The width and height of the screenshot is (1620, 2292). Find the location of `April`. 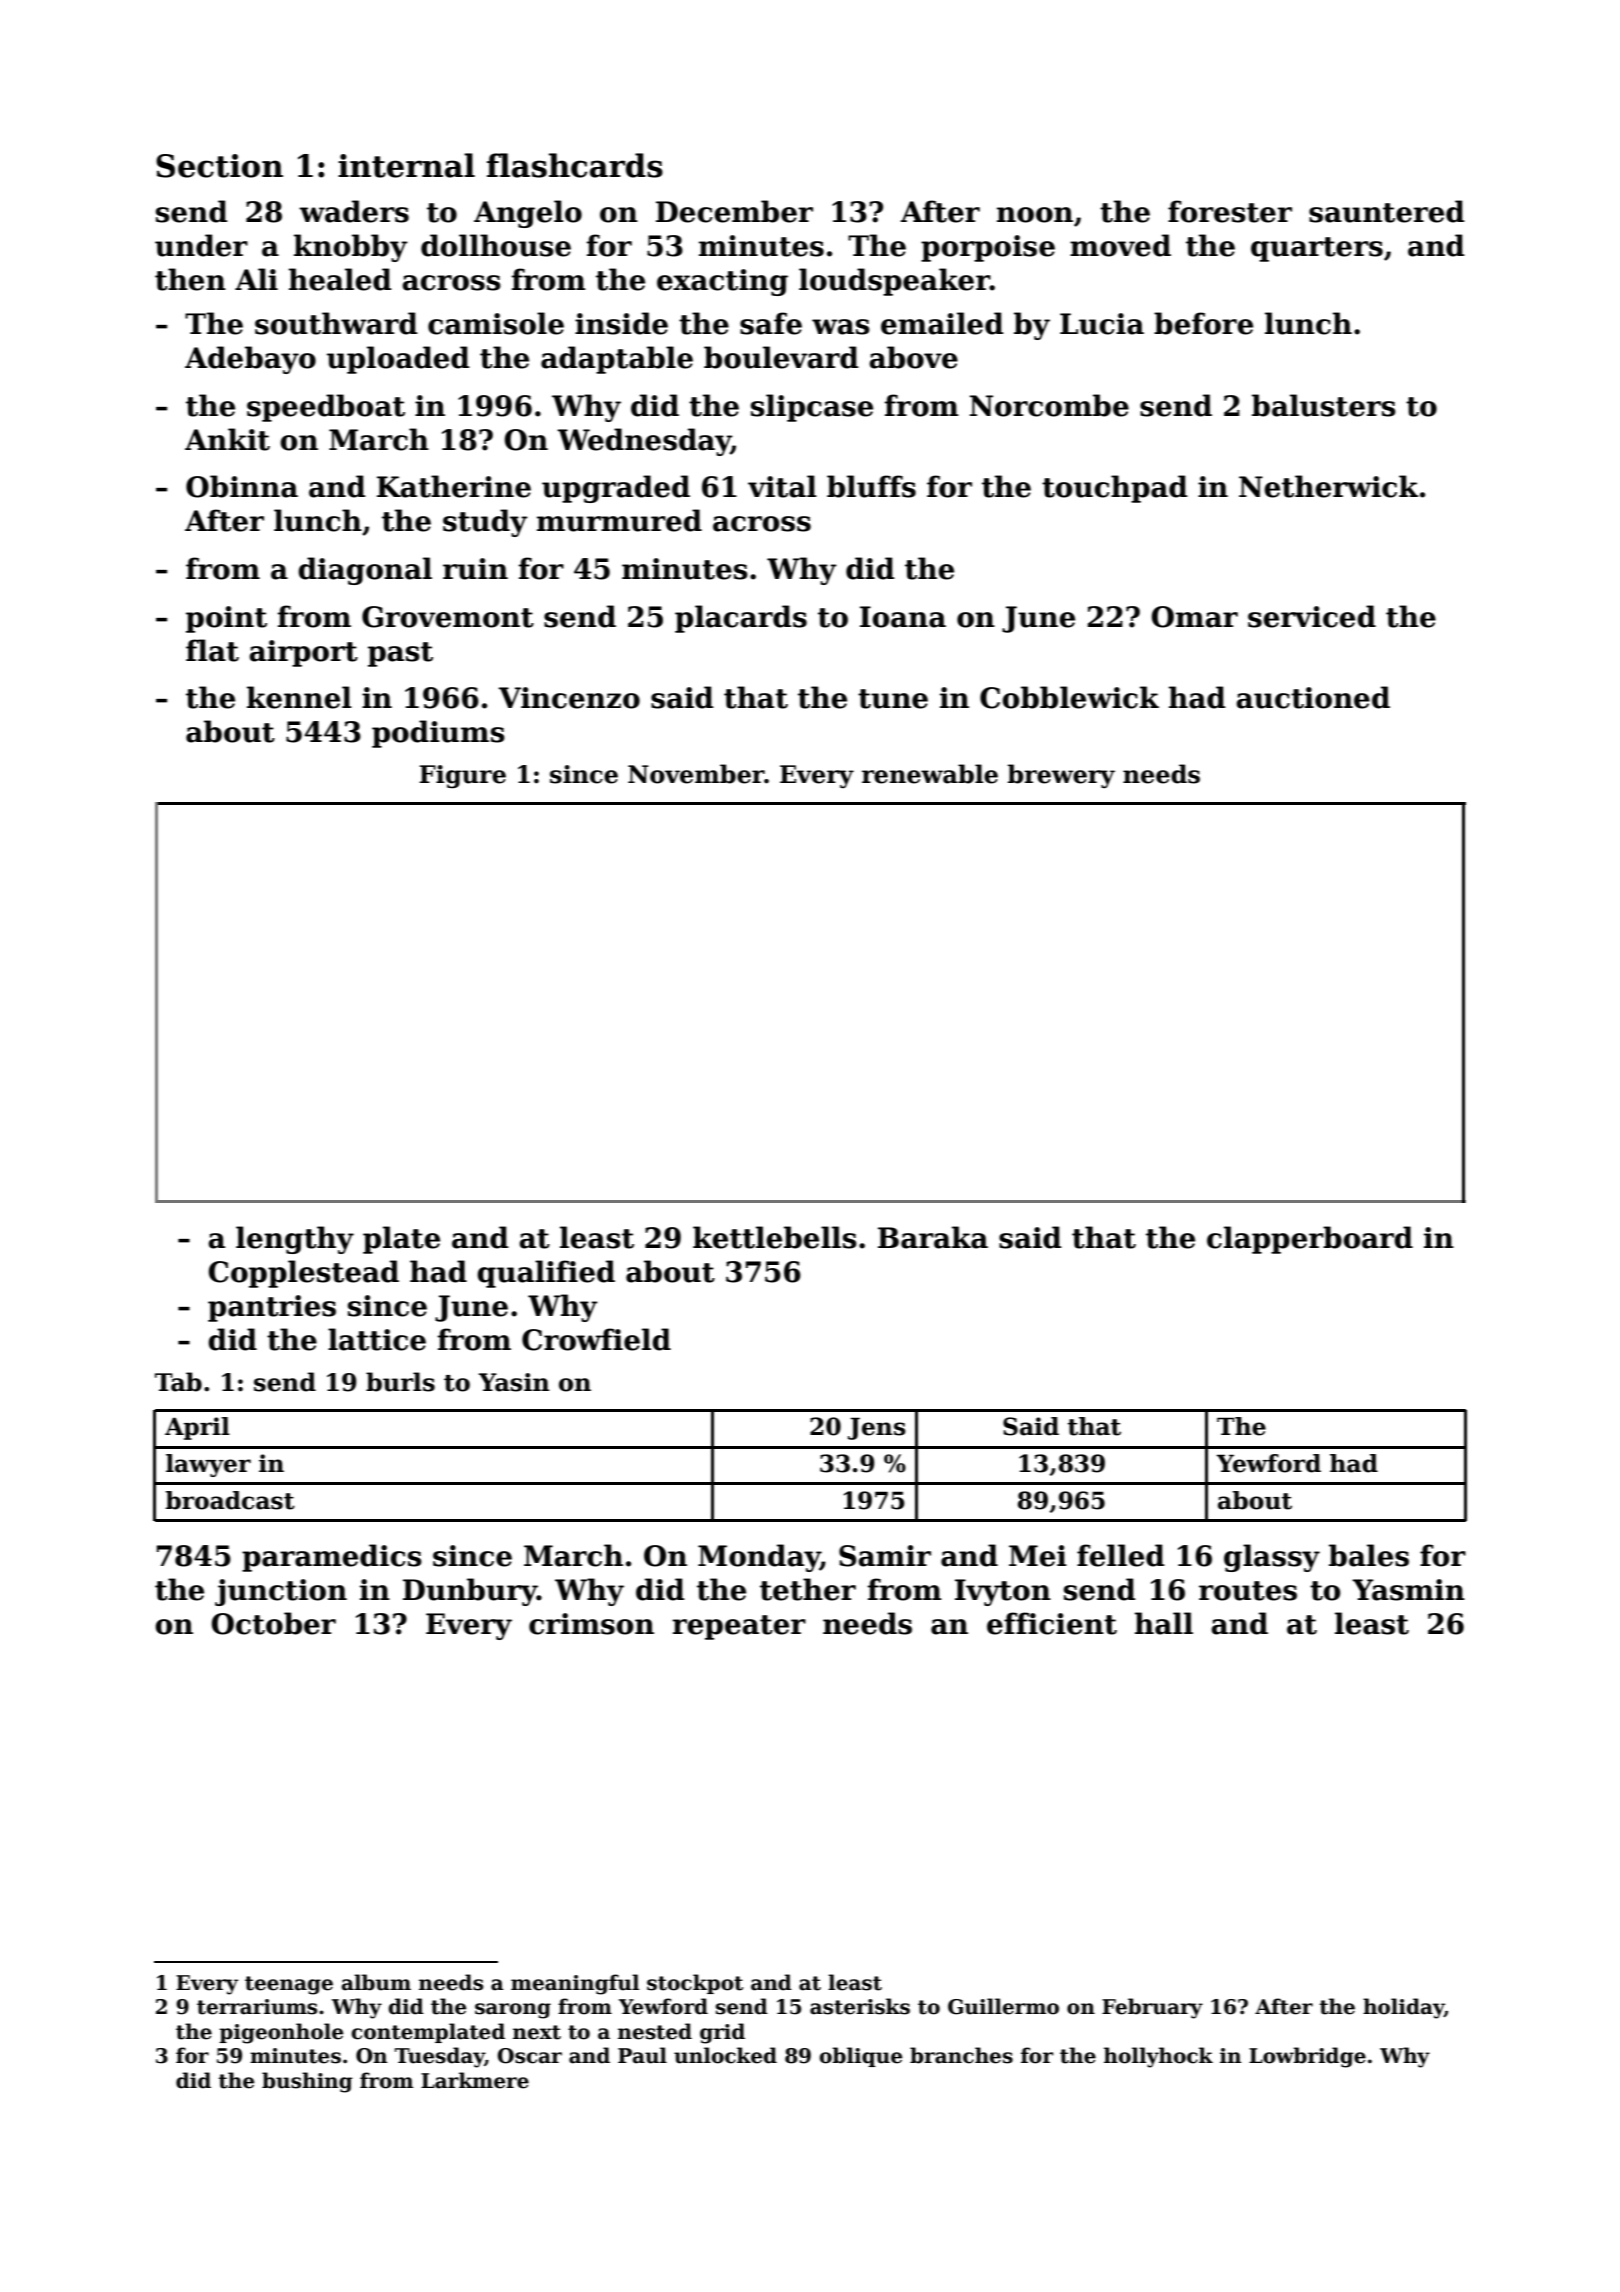

April is located at coordinates (197, 1428).
